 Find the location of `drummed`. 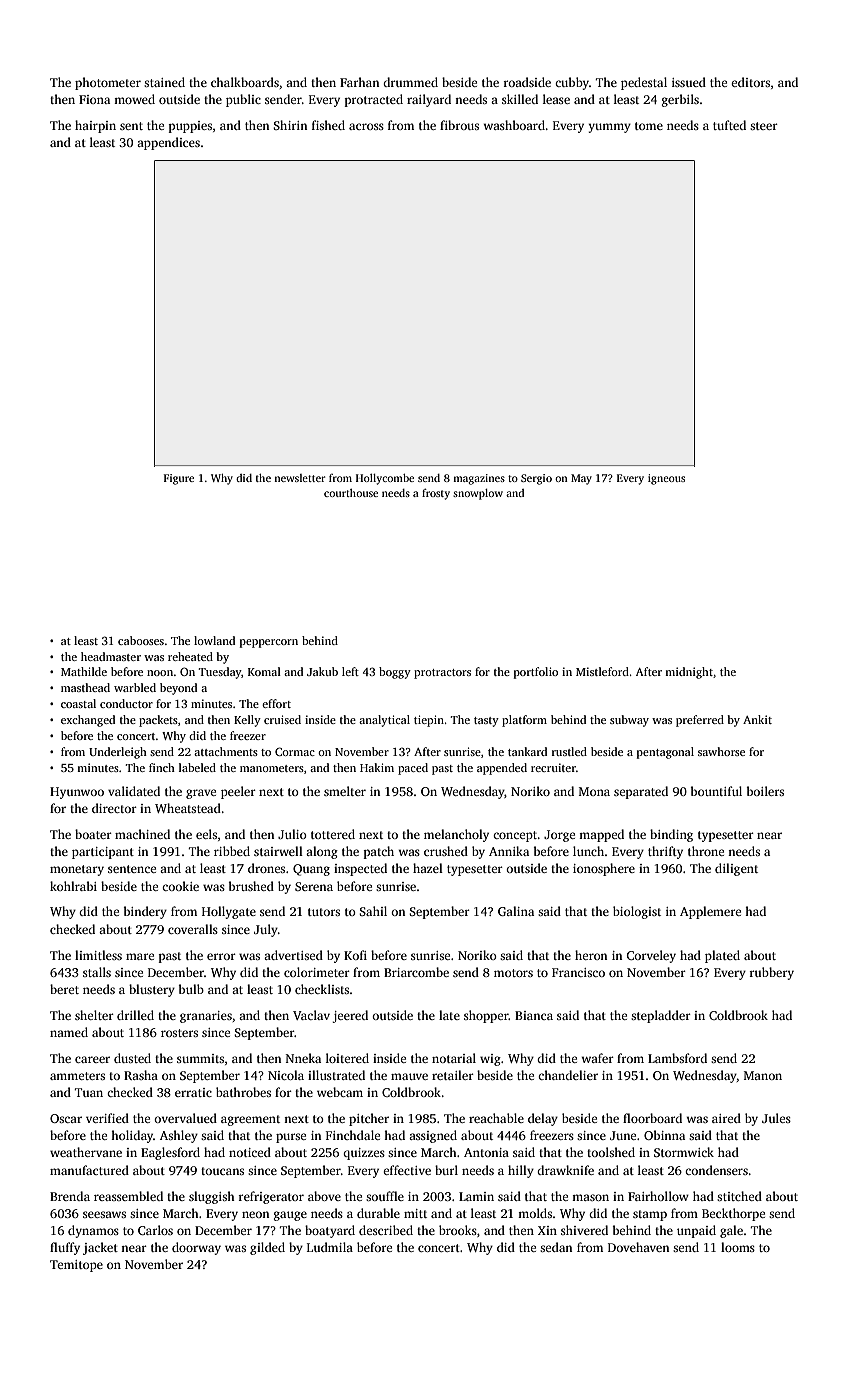

drummed is located at coordinates (410, 82).
